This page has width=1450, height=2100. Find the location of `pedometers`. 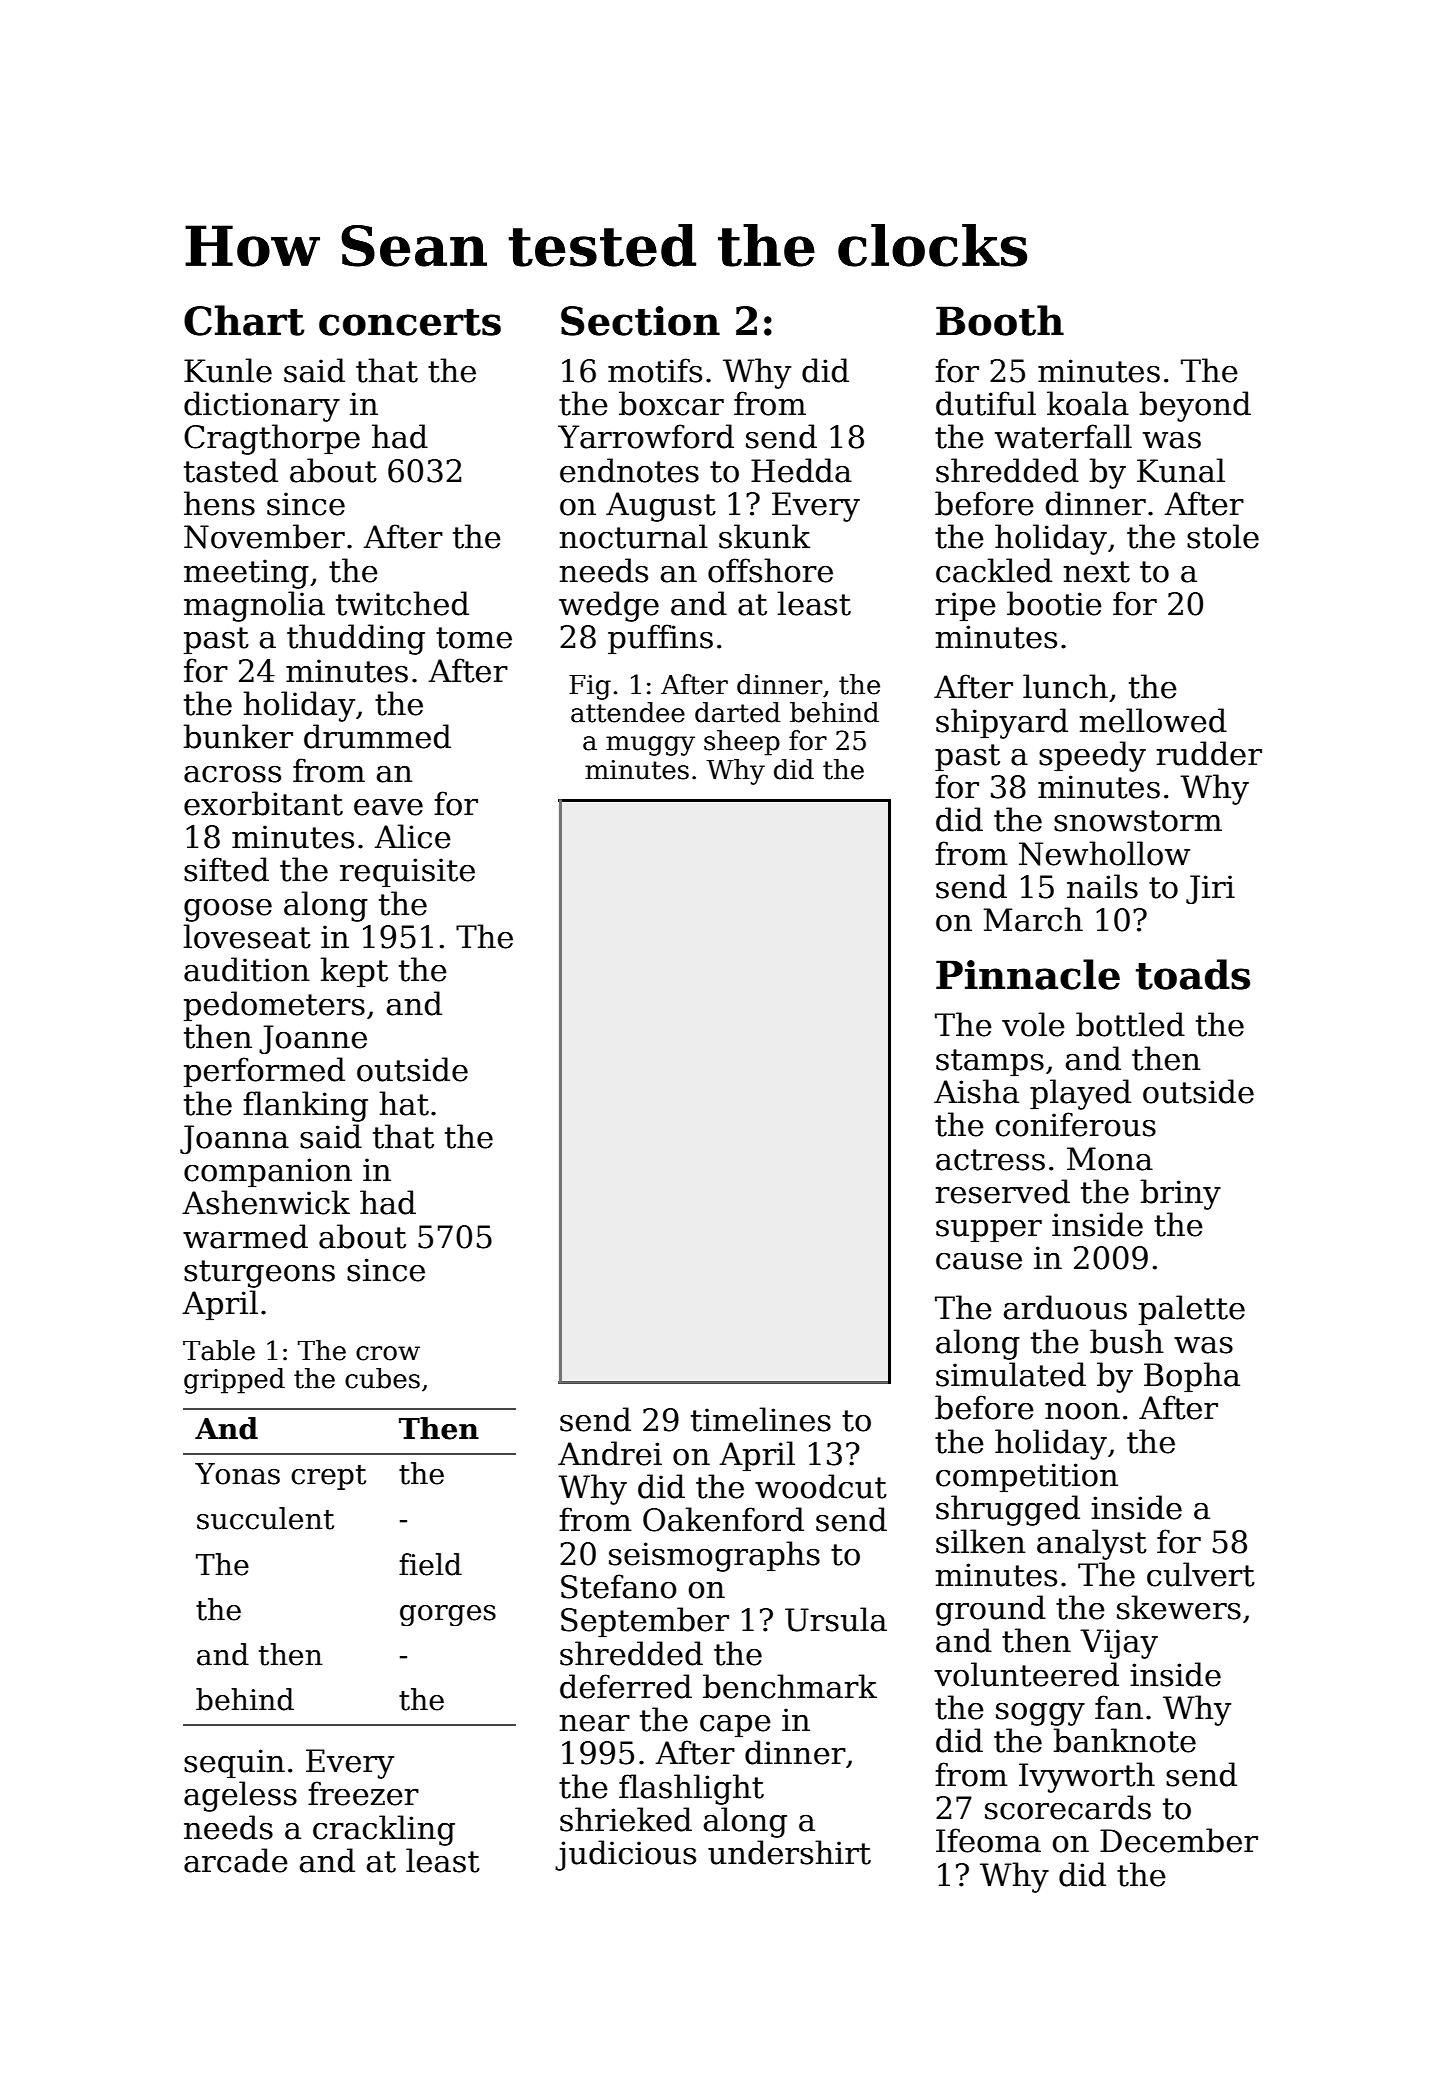

pedometers is located at coordinates (274, 1006).
